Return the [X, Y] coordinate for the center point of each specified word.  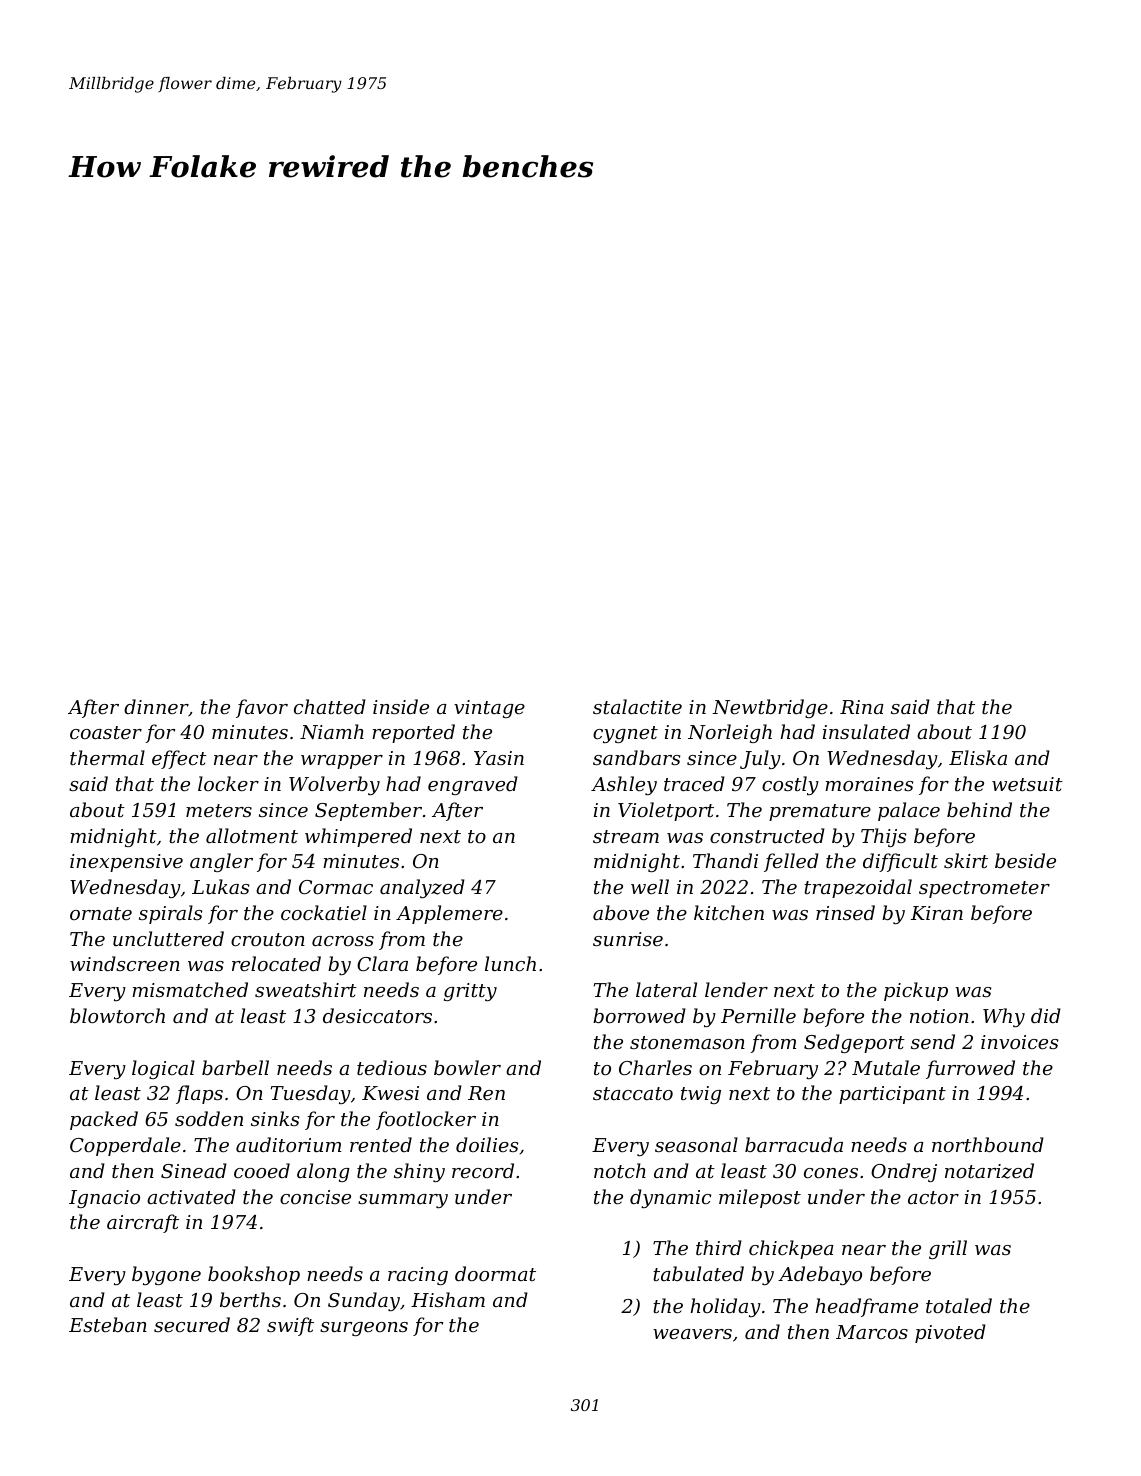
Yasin [499, 758]
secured [192, 1324]
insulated [866, 731]
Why [1004, 1017]
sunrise [628, 939]
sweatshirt [306, 989]
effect [179, 759]
